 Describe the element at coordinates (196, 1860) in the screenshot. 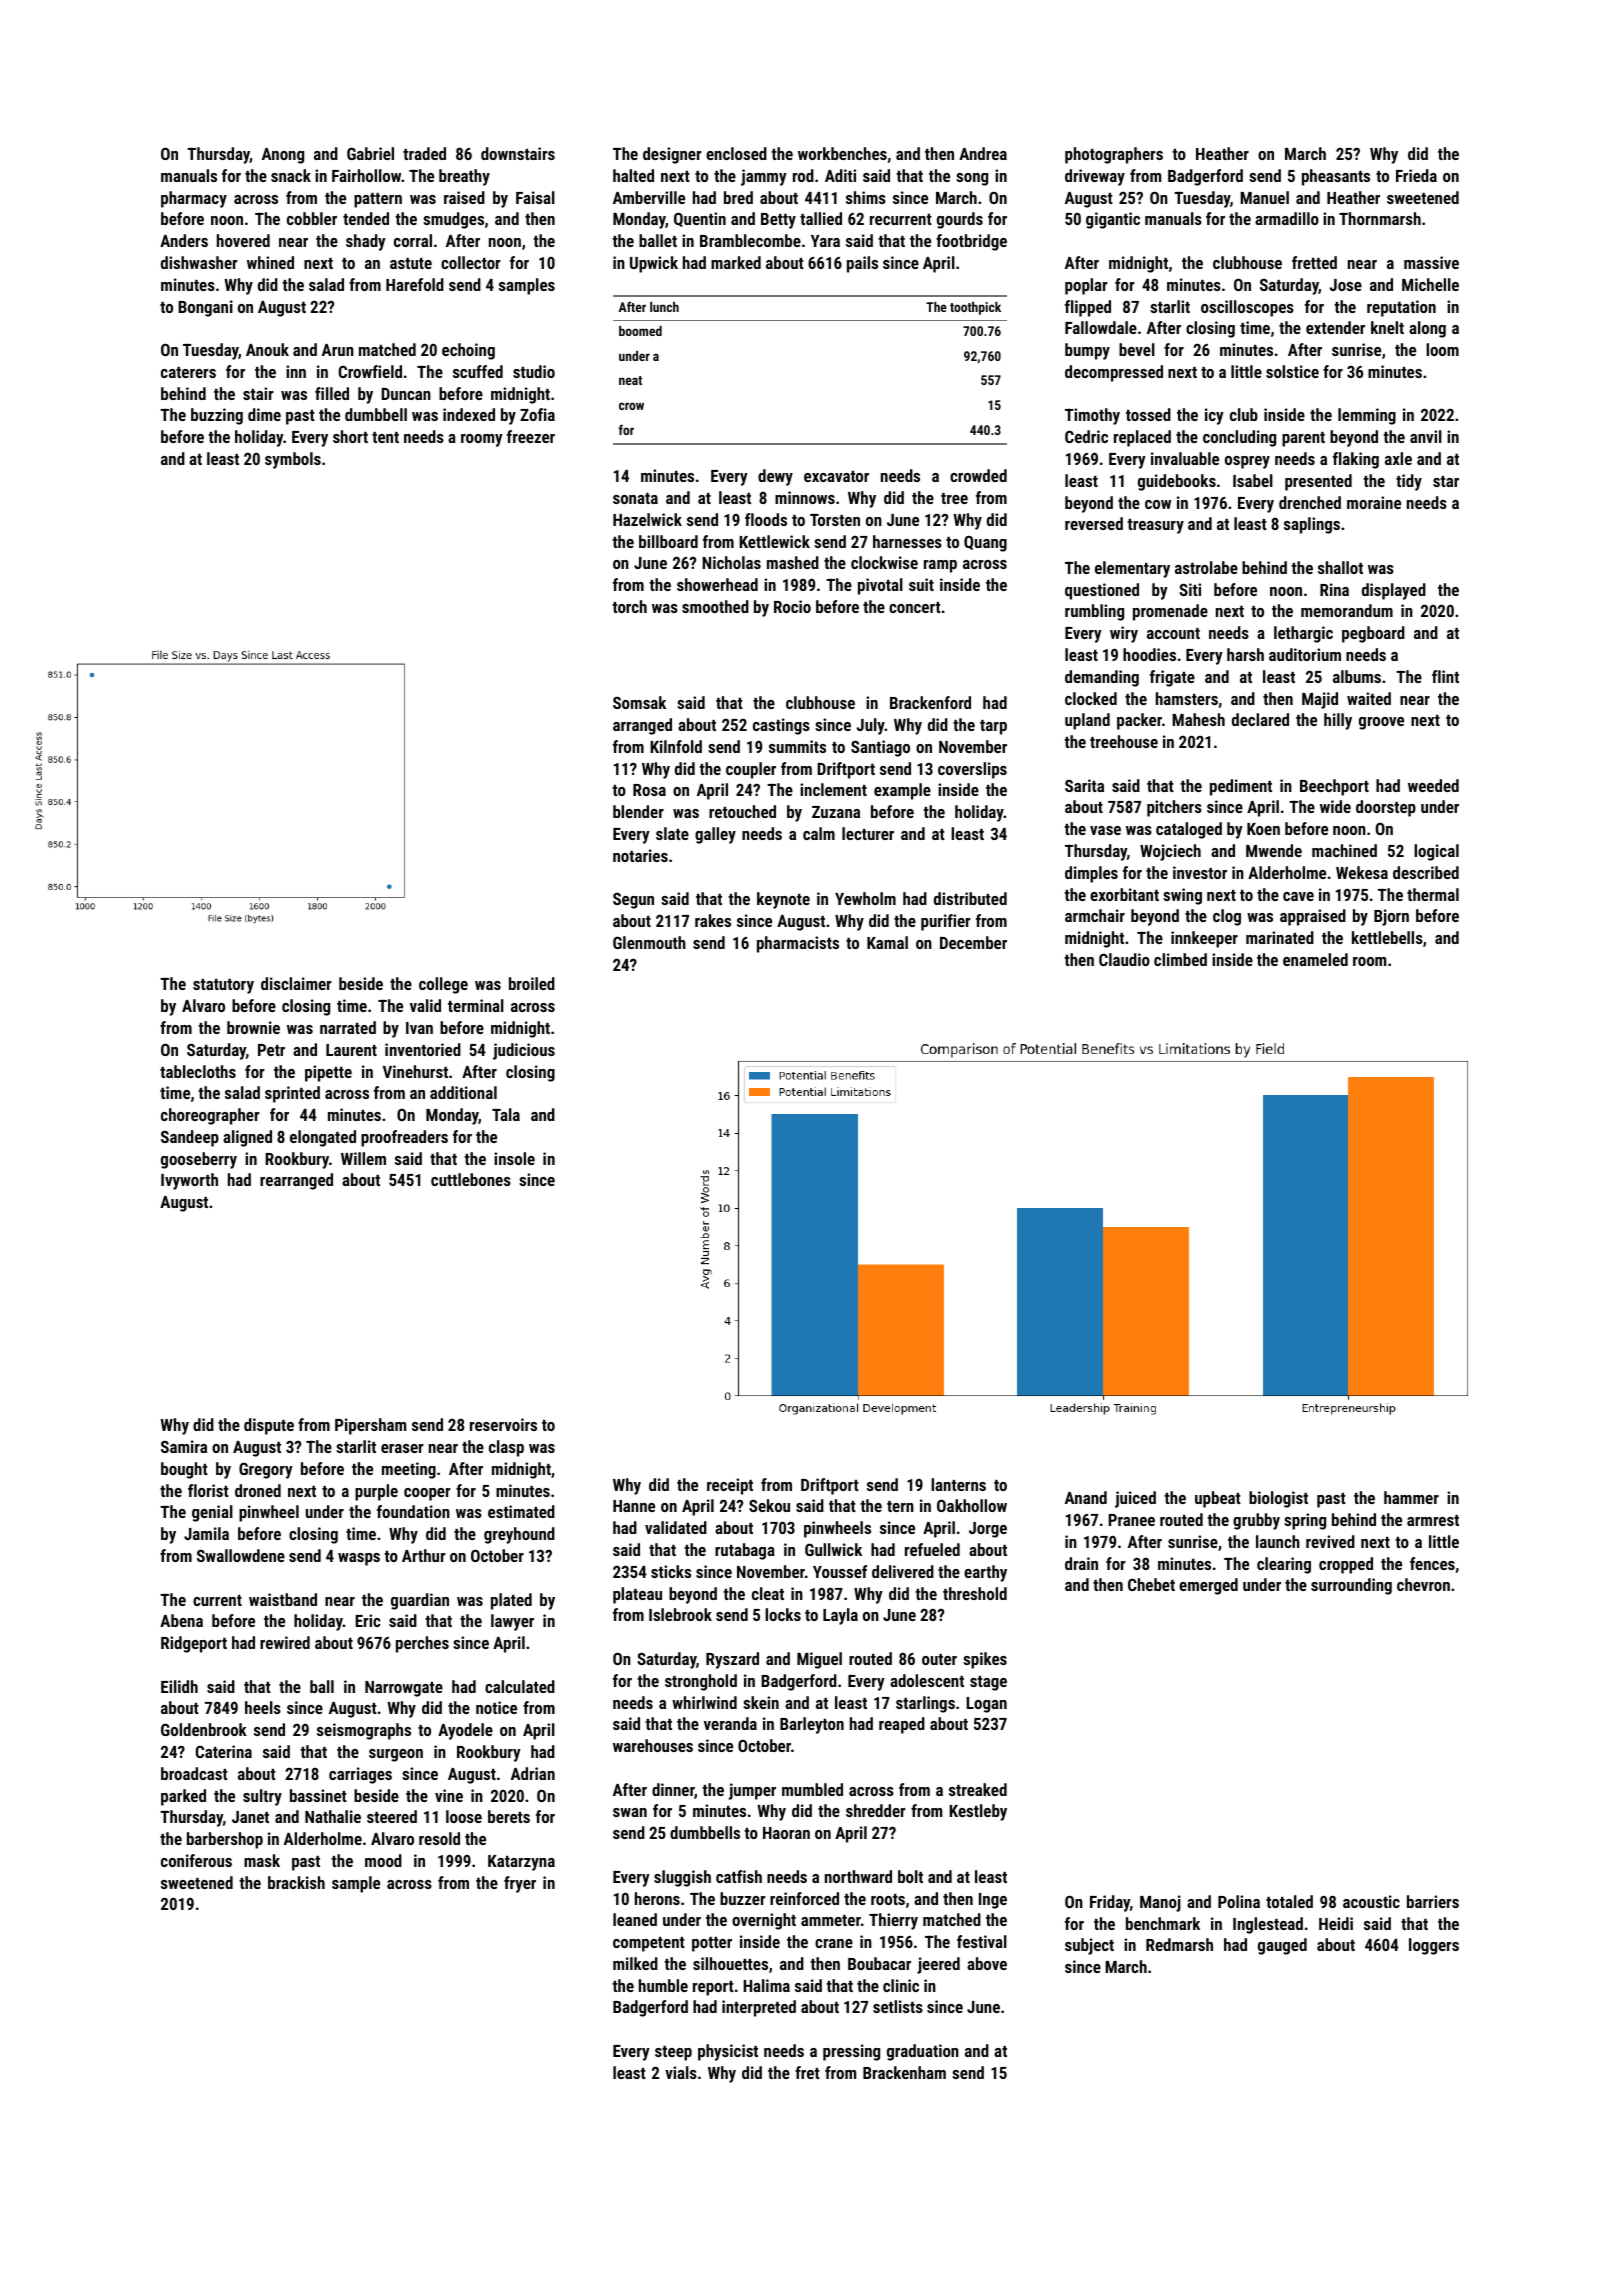

I see `coniferous` at that location.
